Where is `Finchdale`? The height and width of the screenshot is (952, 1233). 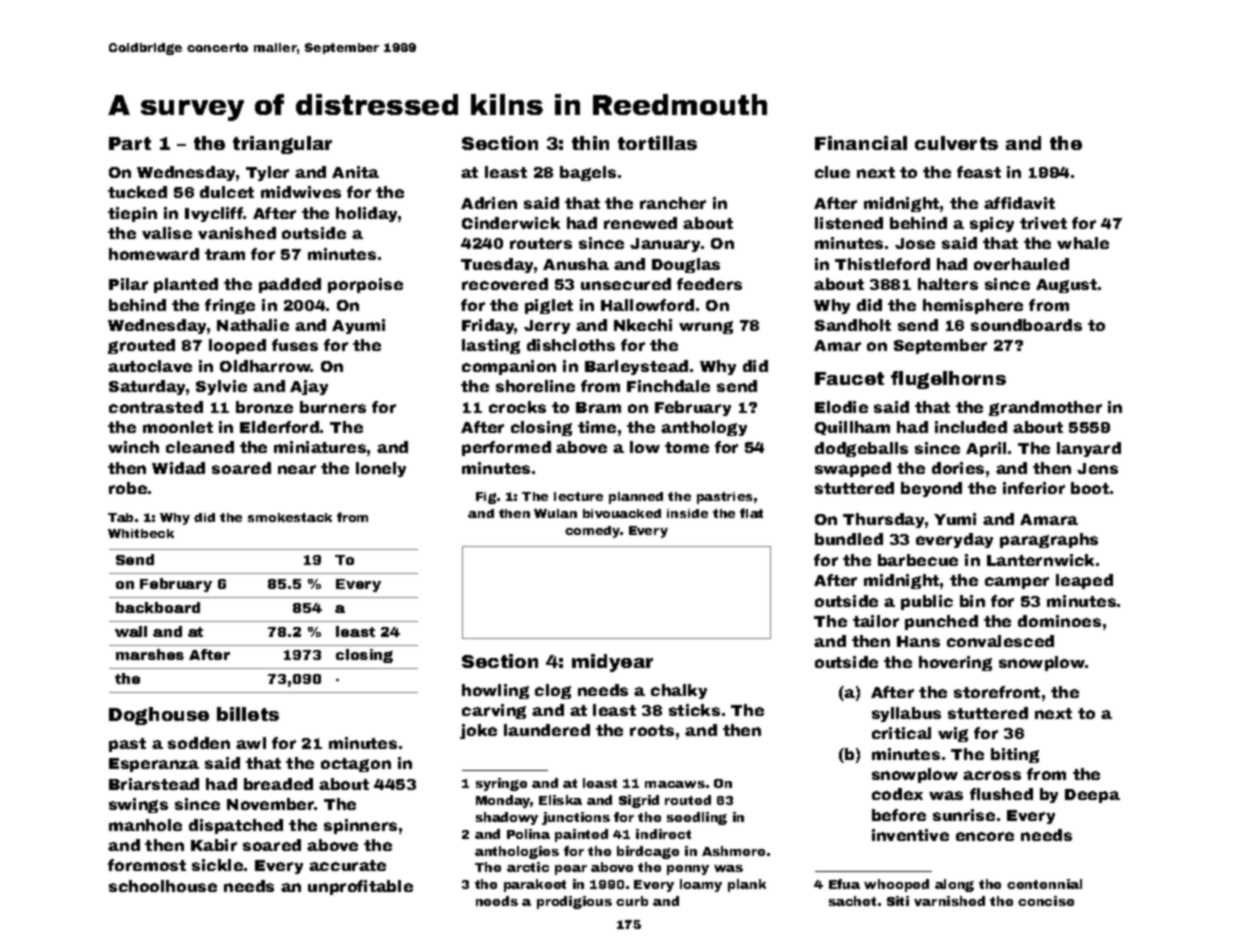 Finchdale is located at coordinates (668, 386).
